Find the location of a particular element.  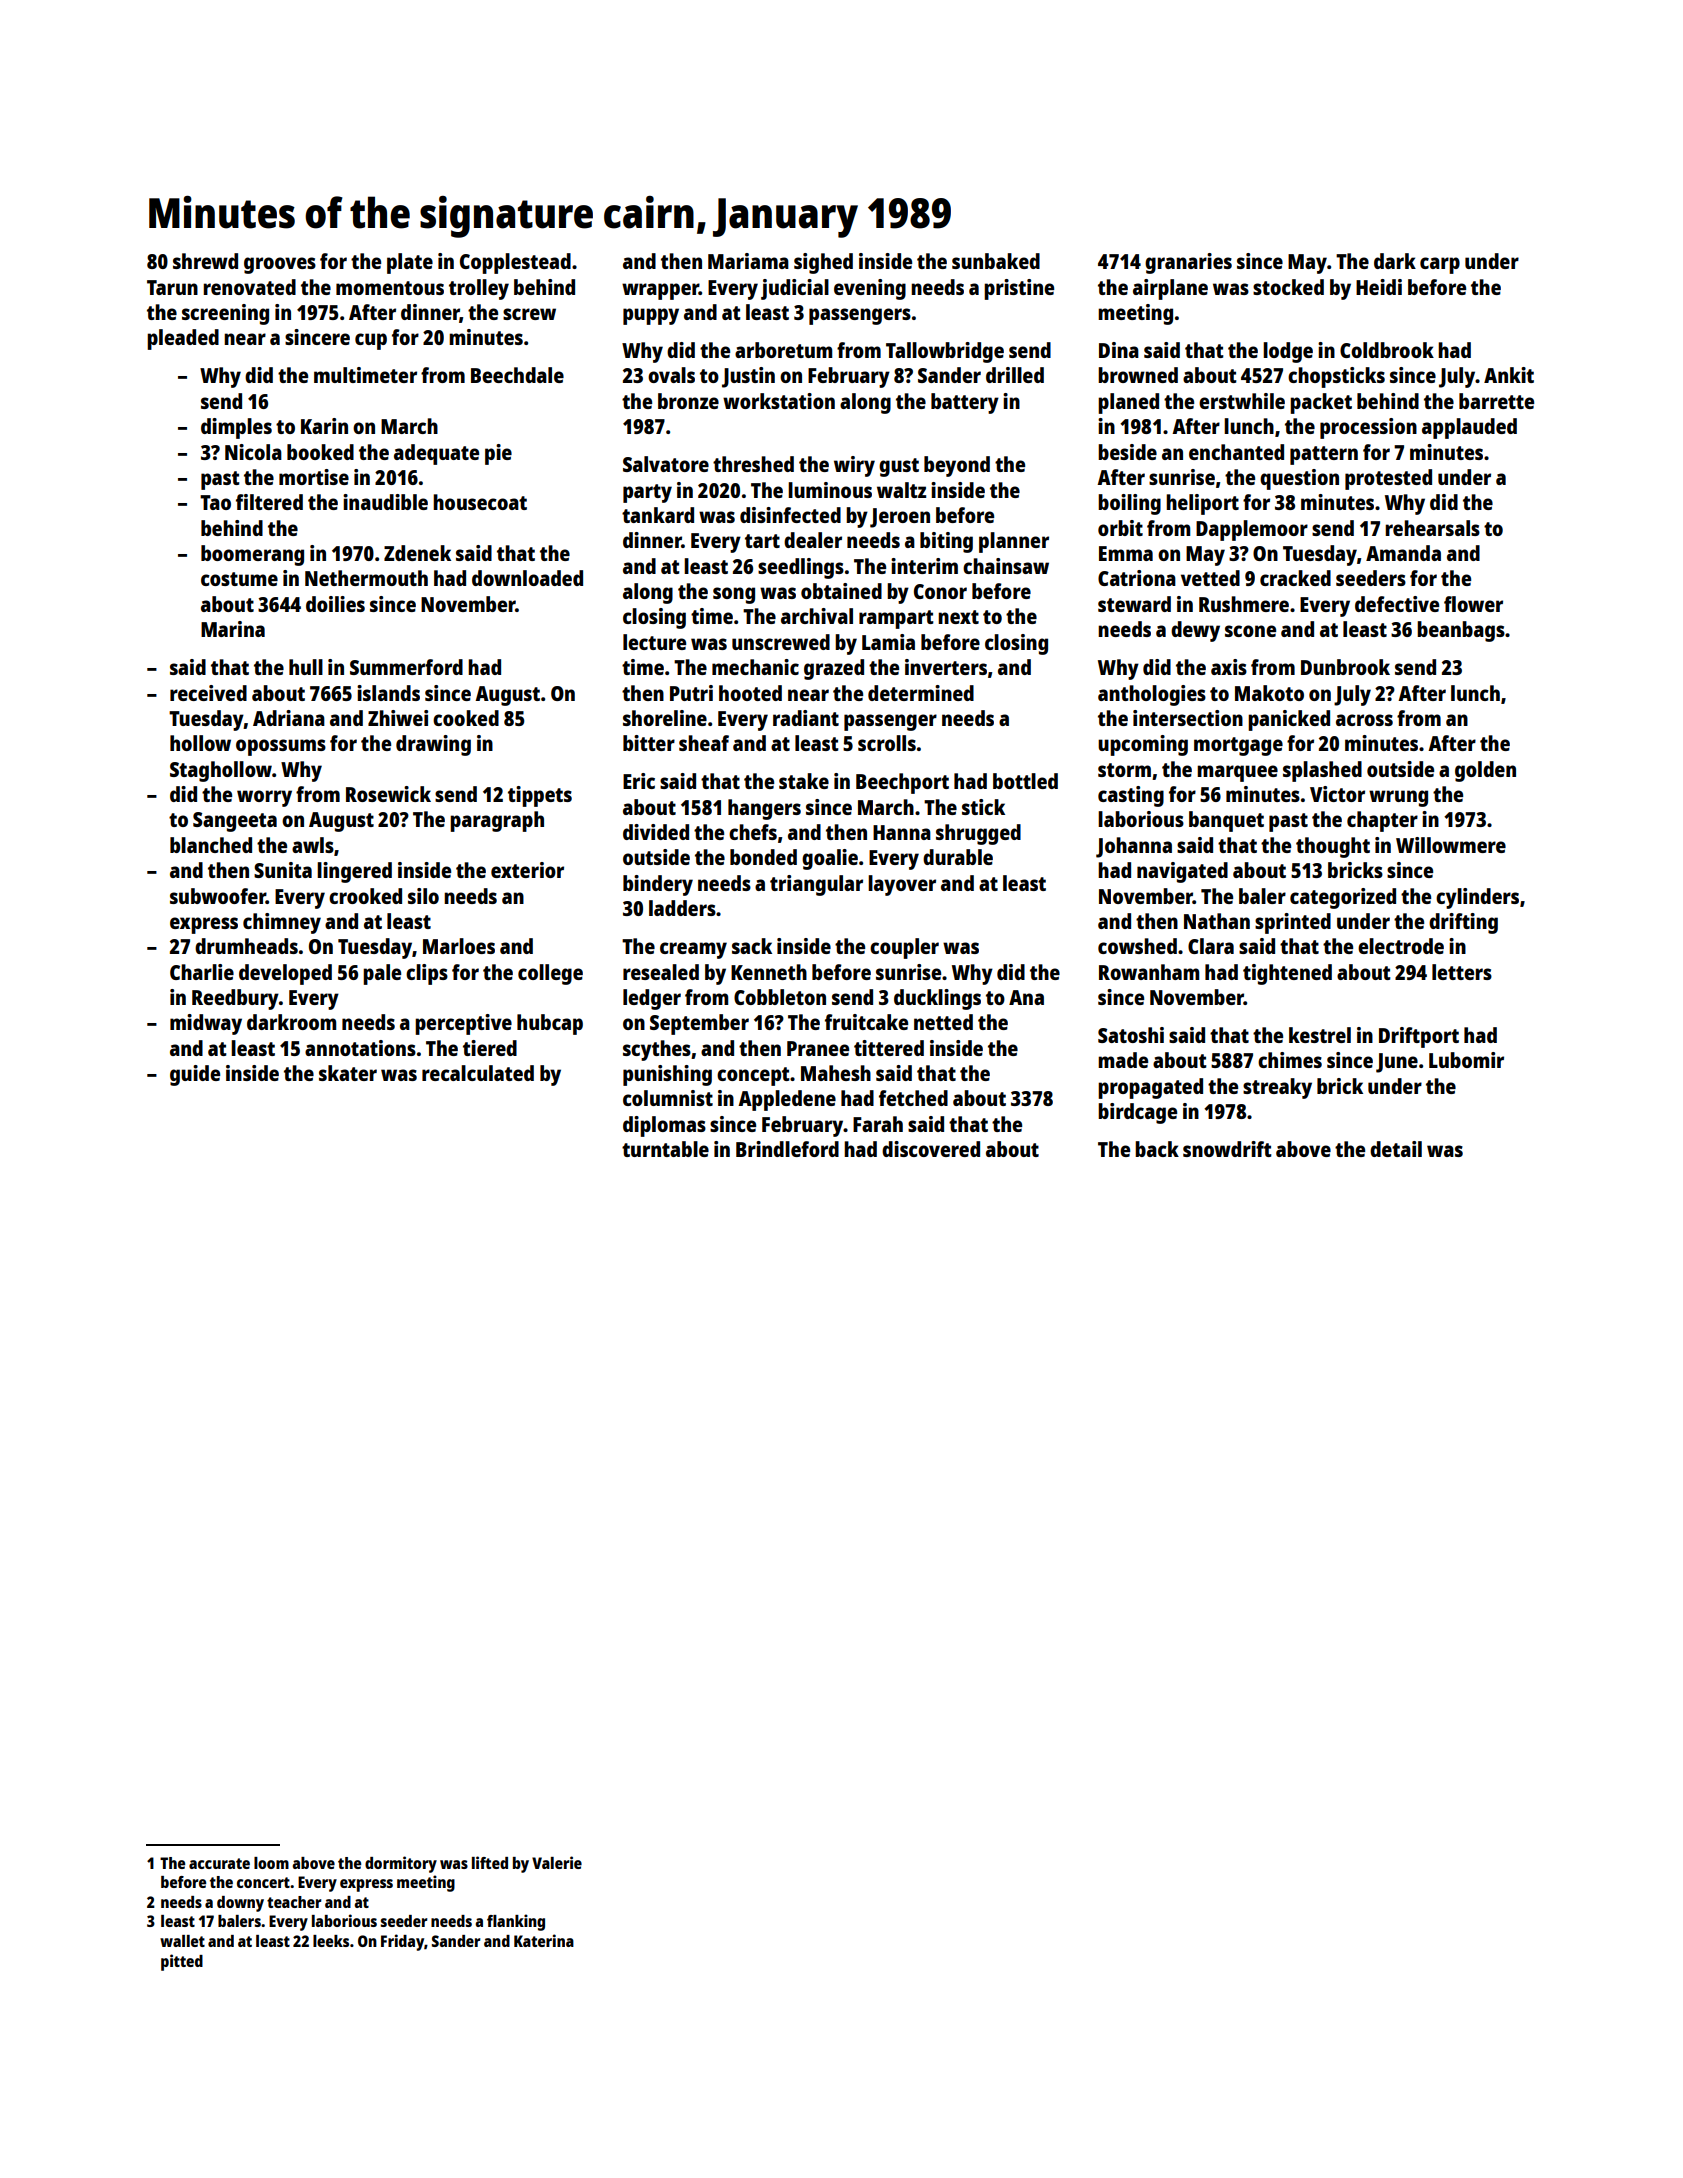

applauded is located at coordinates (1469, 428).
